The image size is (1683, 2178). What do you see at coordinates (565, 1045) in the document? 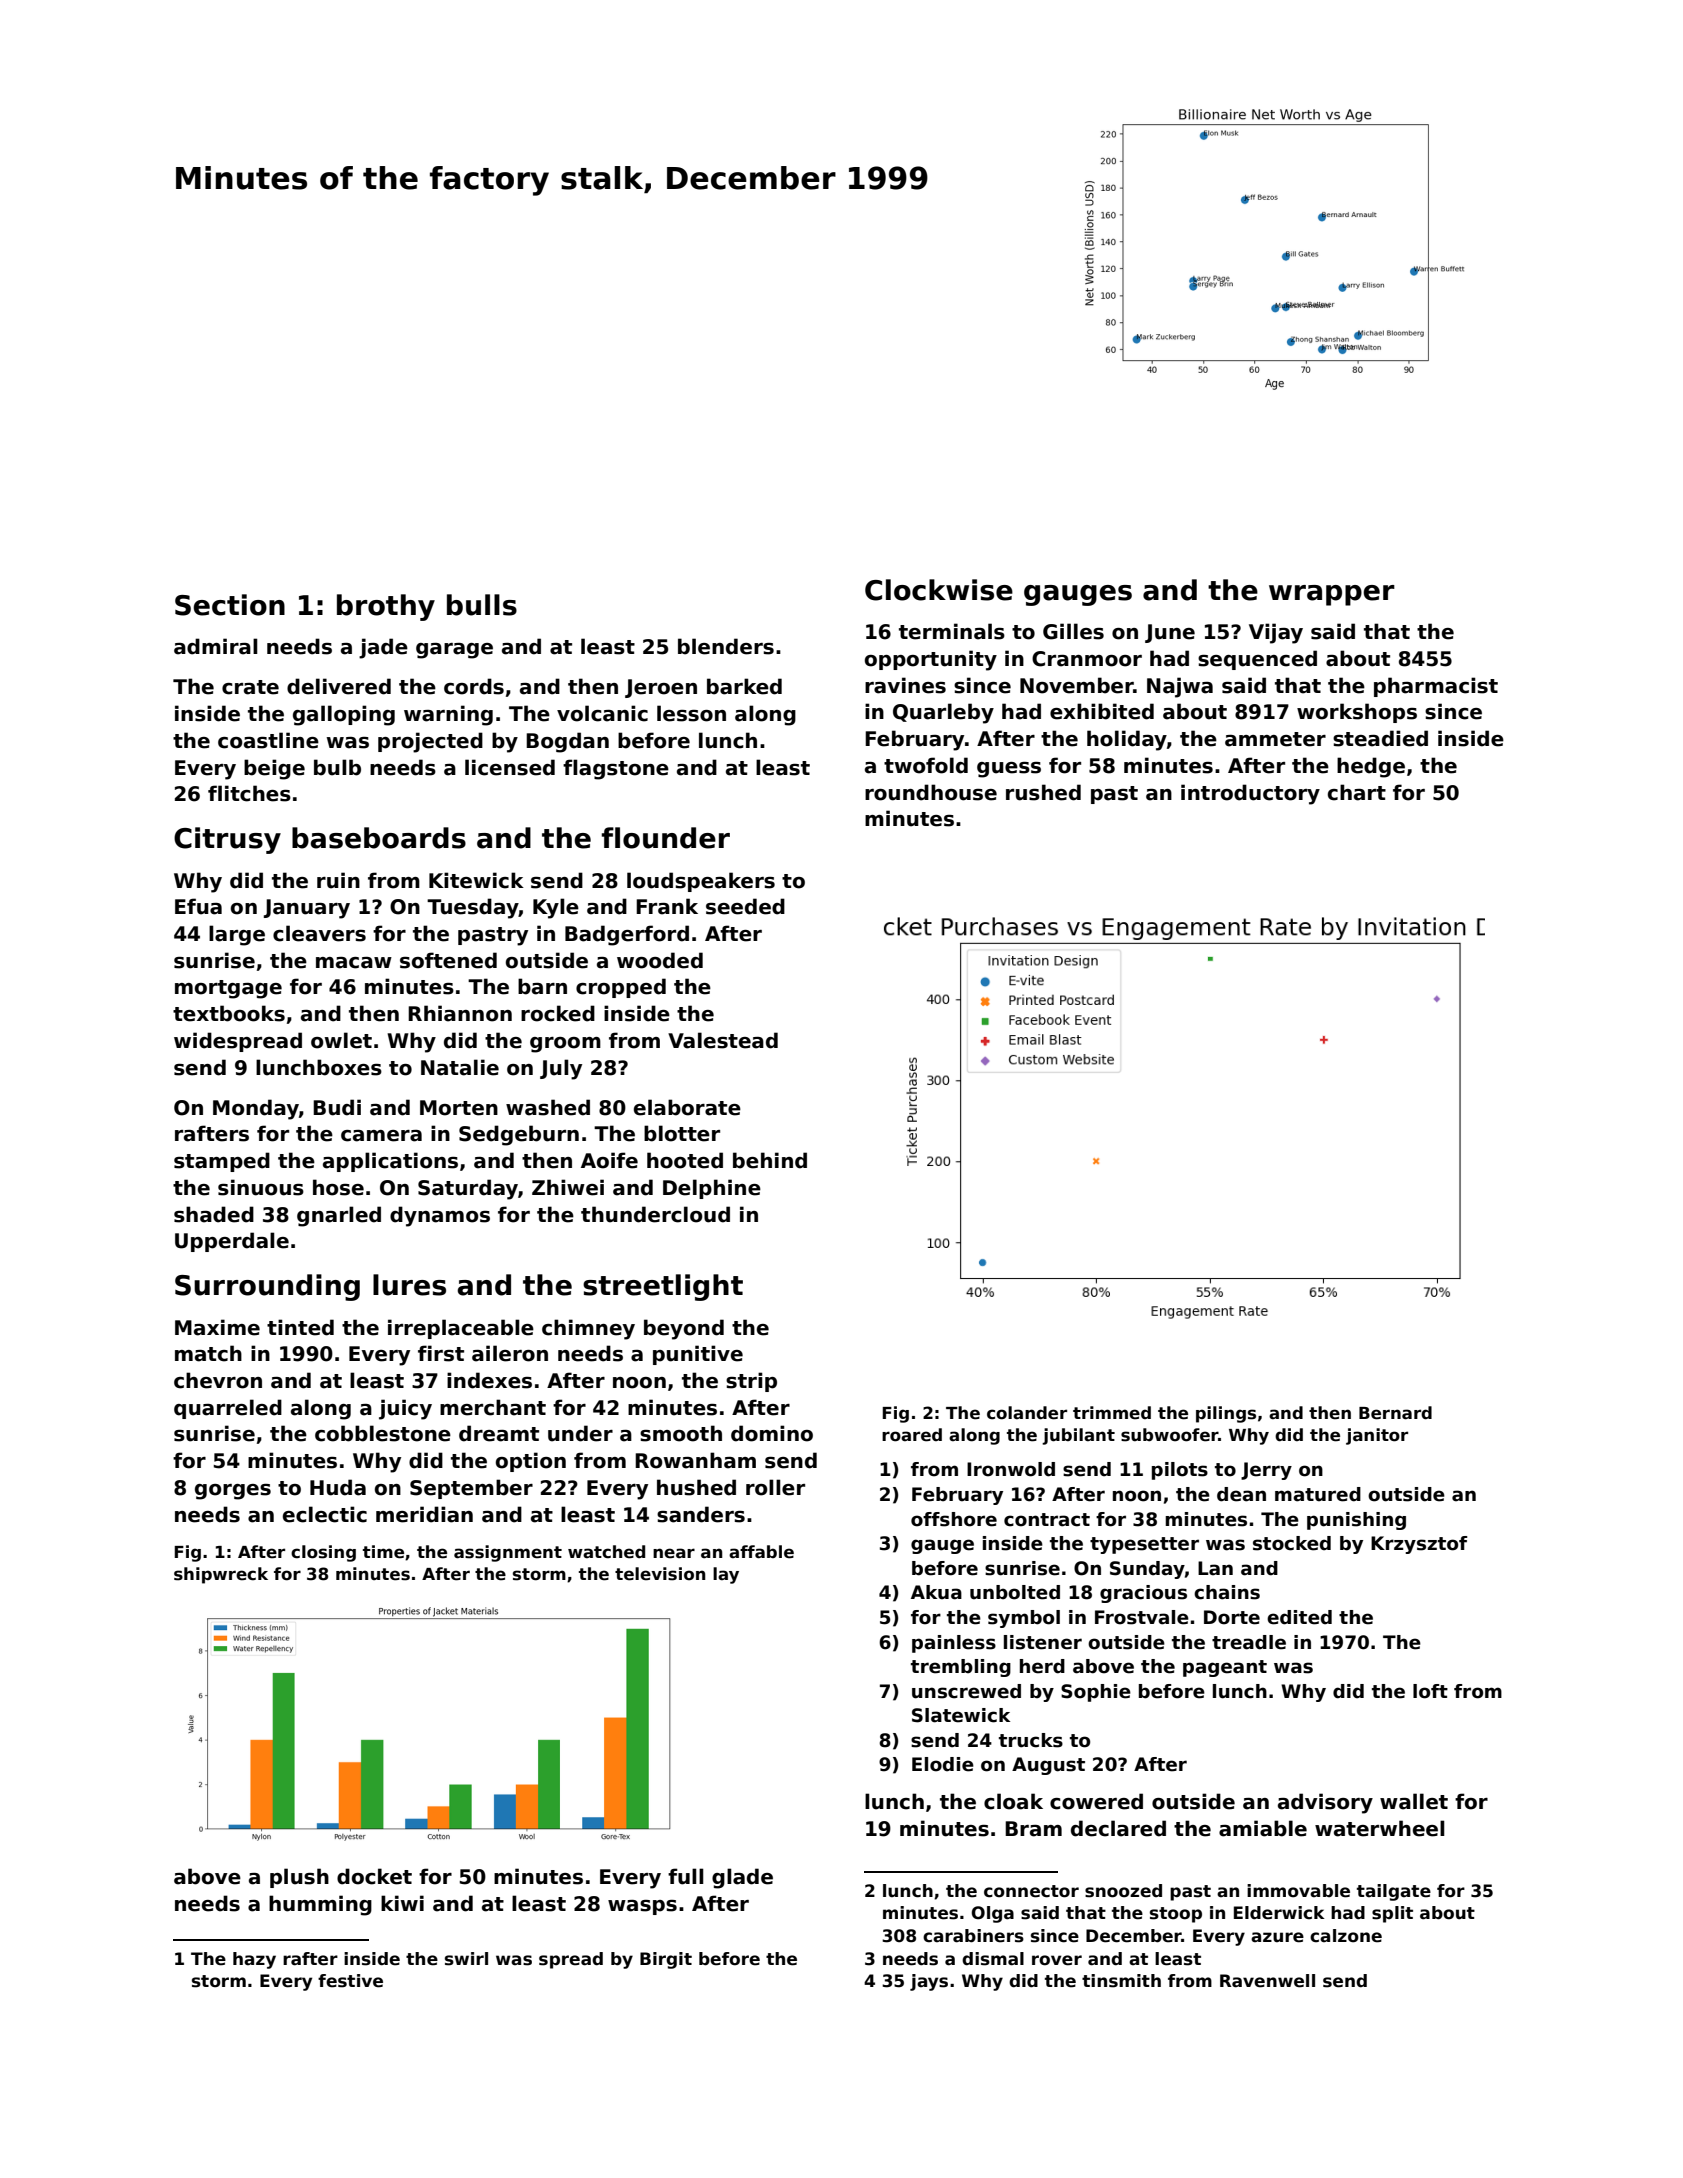
I see `groom` at bounding box center [565, 1045].
